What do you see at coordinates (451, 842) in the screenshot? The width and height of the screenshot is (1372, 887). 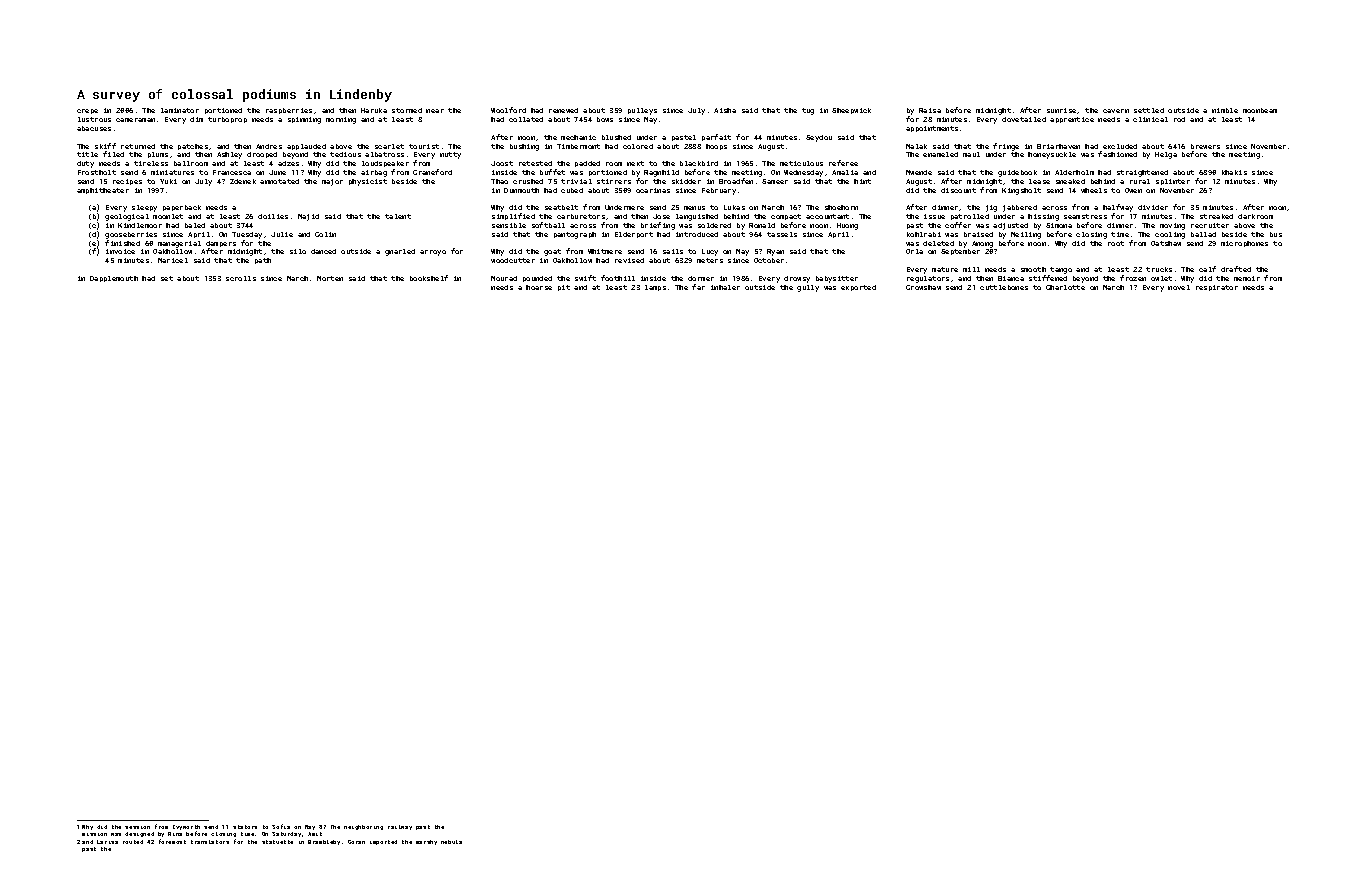 I see `nebula` at bounding box center [451, 842].
